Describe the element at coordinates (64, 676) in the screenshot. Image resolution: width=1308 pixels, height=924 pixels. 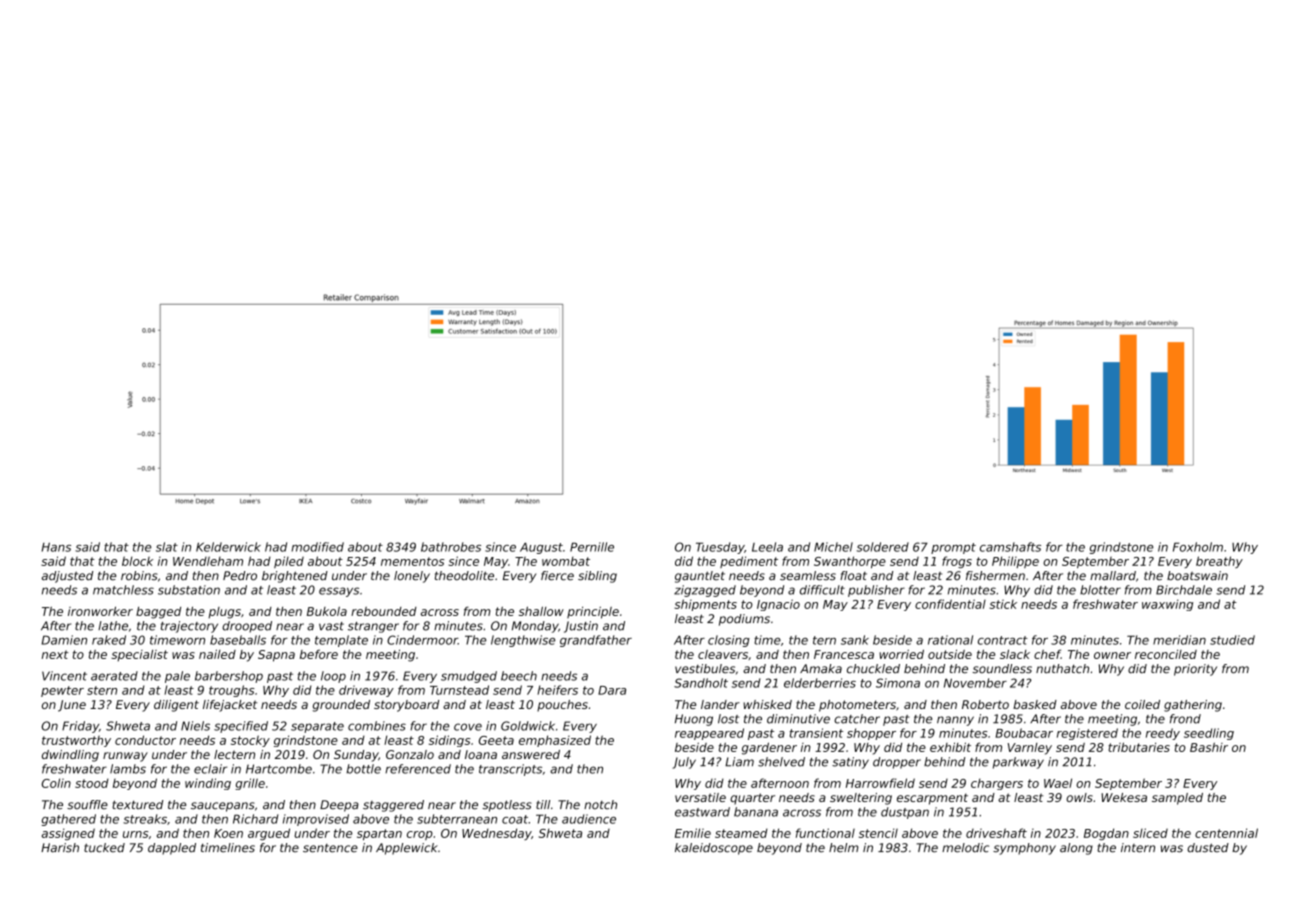
I see `Vincent` at that location.
